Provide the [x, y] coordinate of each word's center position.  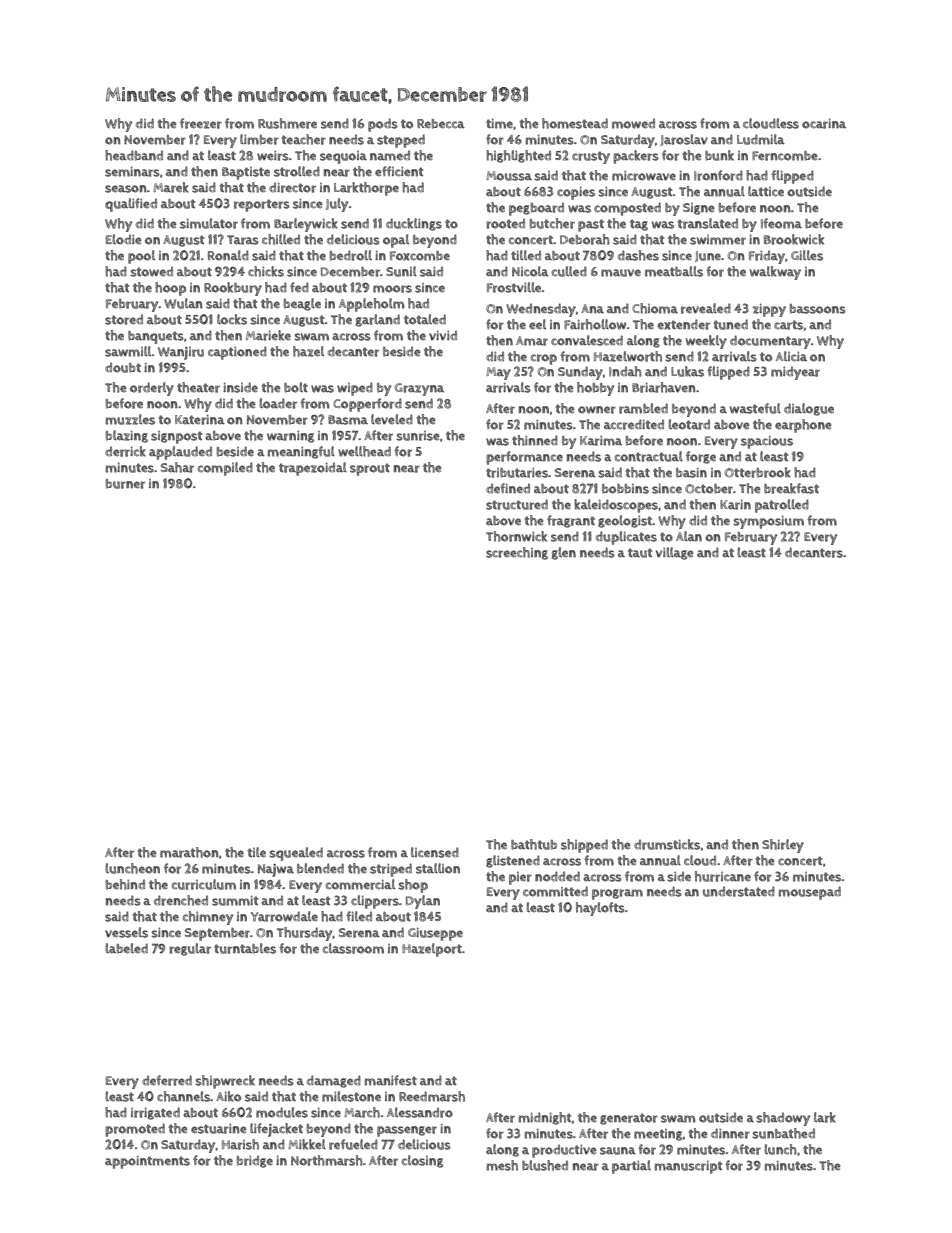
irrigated [155, 1113]
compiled [225, 469]
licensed [435, 852]
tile [257, 852]
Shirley [783, 846]
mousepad [809, 893]
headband [134, 155]
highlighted [518, 156]
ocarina [824, 123]
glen [564, 553]
